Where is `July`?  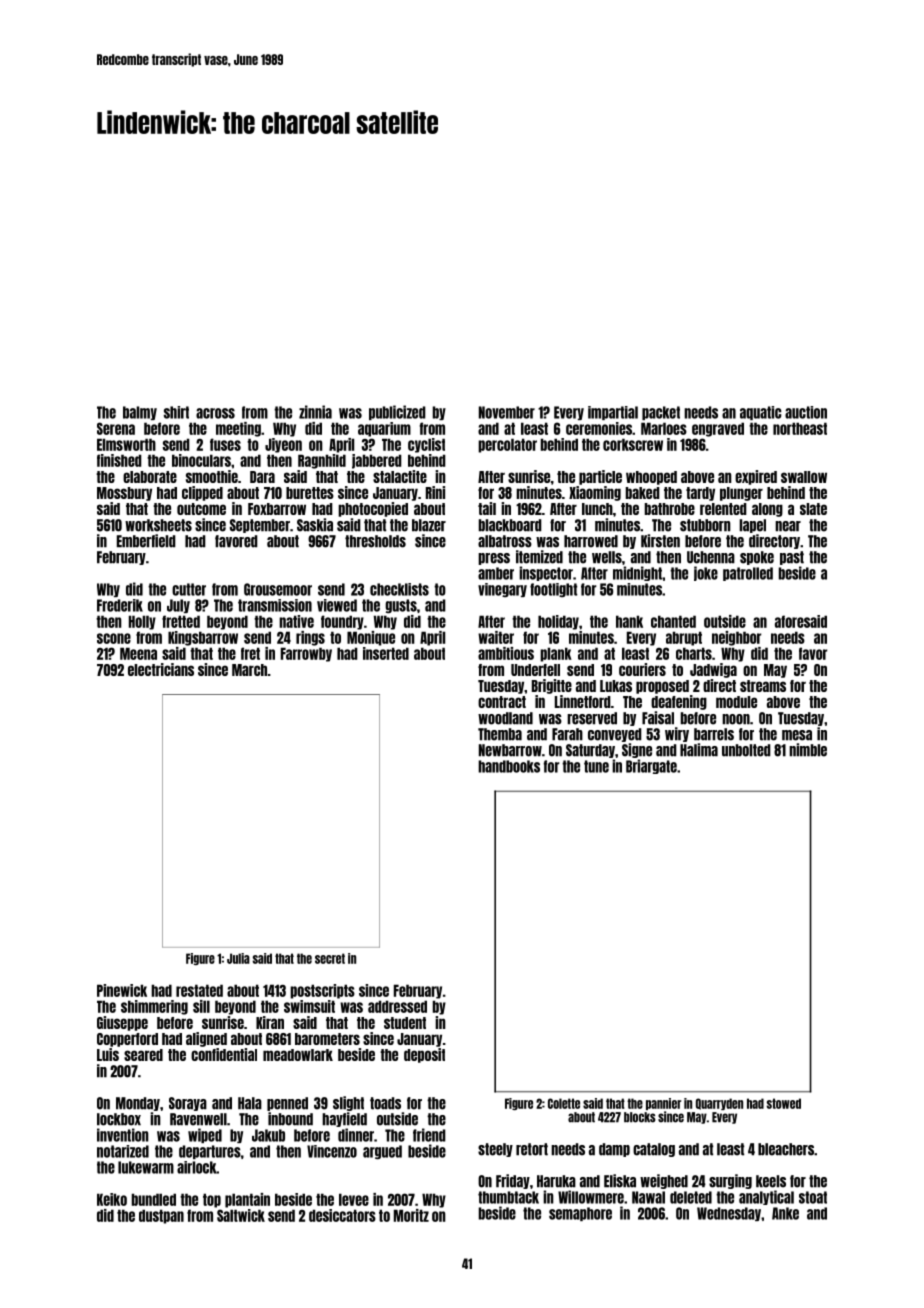
July is located at coordinates (178, 606).
